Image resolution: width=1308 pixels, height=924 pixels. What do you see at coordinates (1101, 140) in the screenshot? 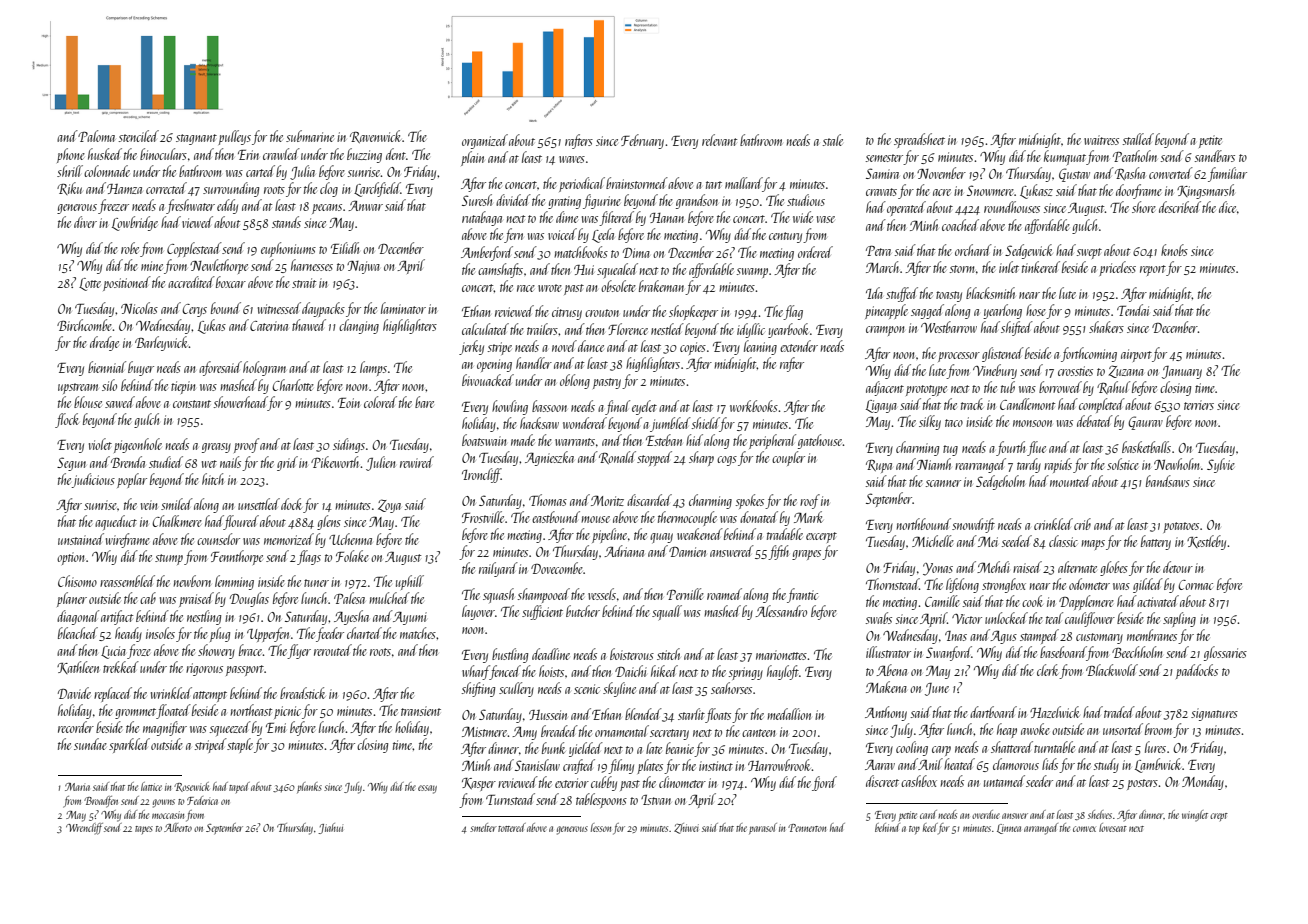
I see `waitress` at bounding box center [1101, 140].
